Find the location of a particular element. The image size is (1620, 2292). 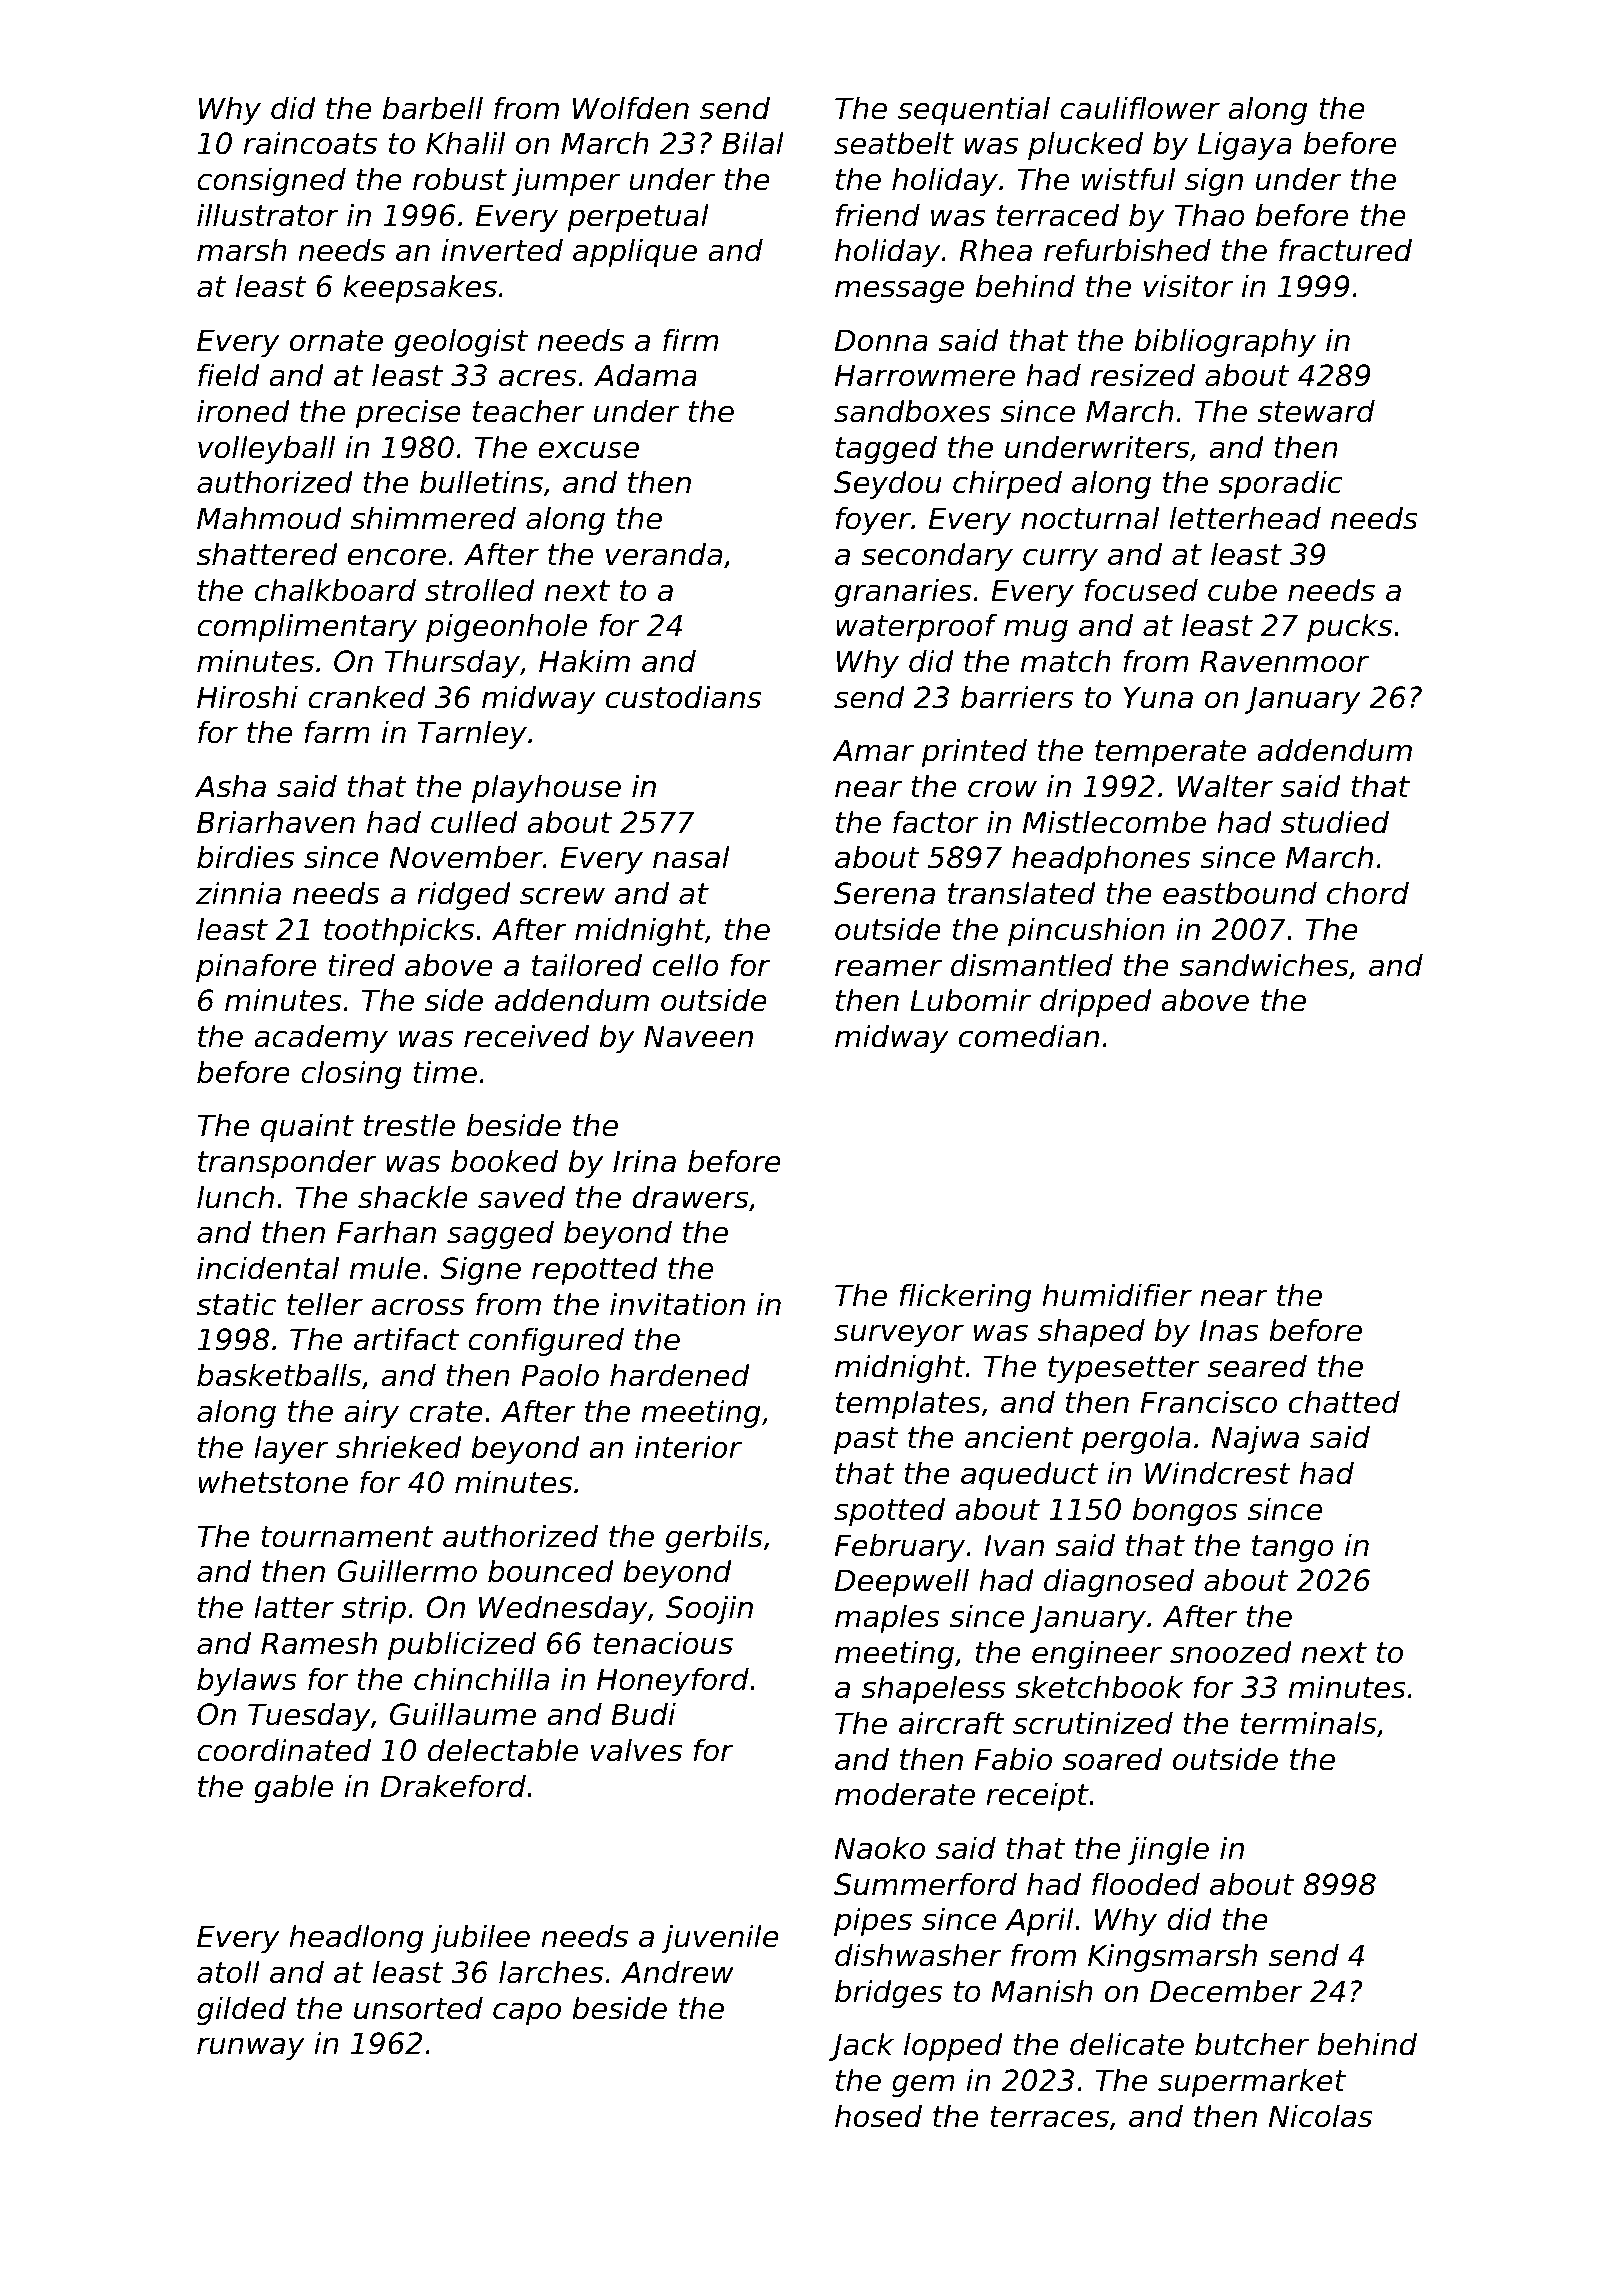

ornate is located at coordinates (336, 341).
